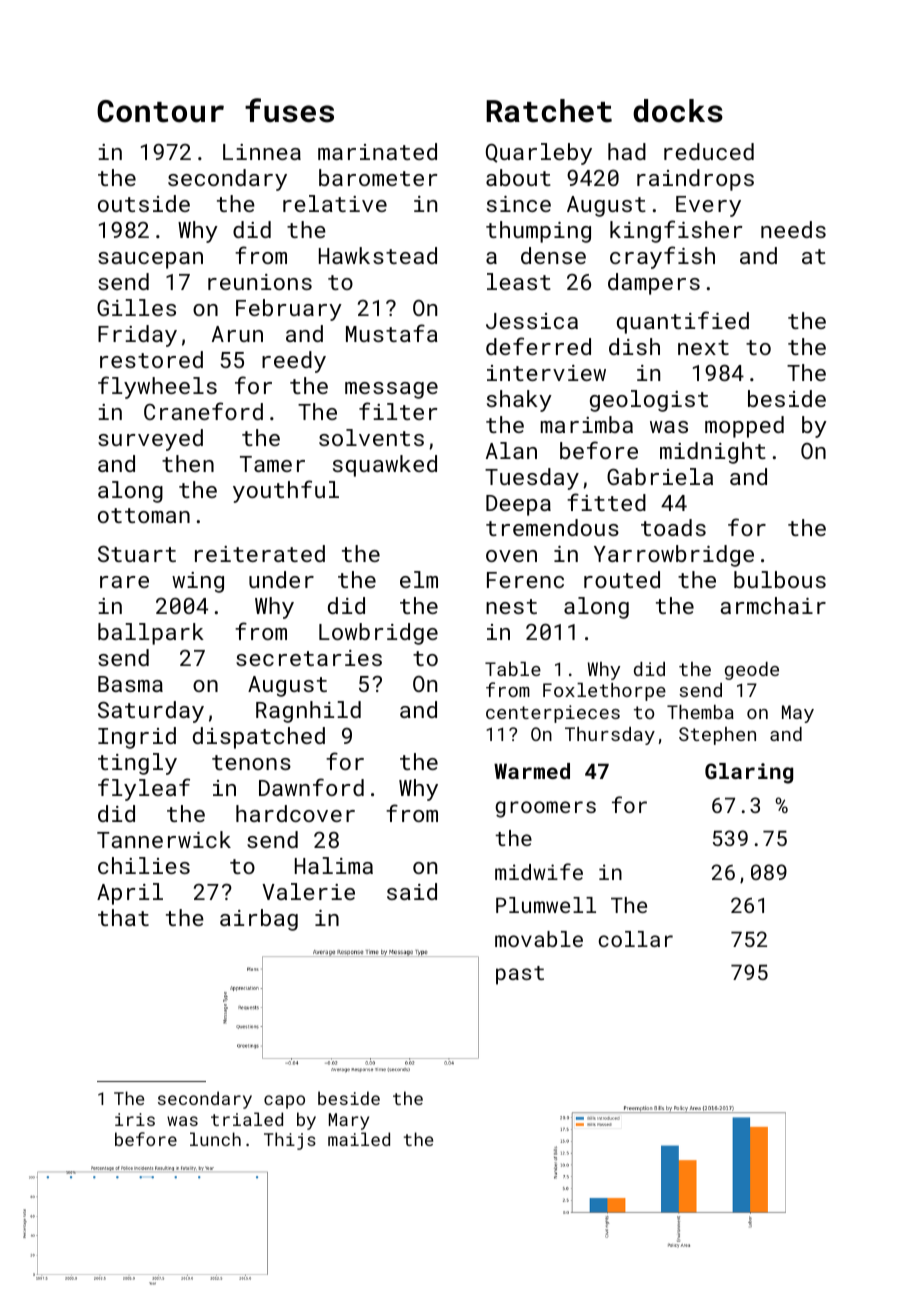 Image resolution: width=924 pixels, height=1311 pixels. Describe the element at coordinates (604, 692) in the screenshot. I see `Foxlethorpe` at that location.
